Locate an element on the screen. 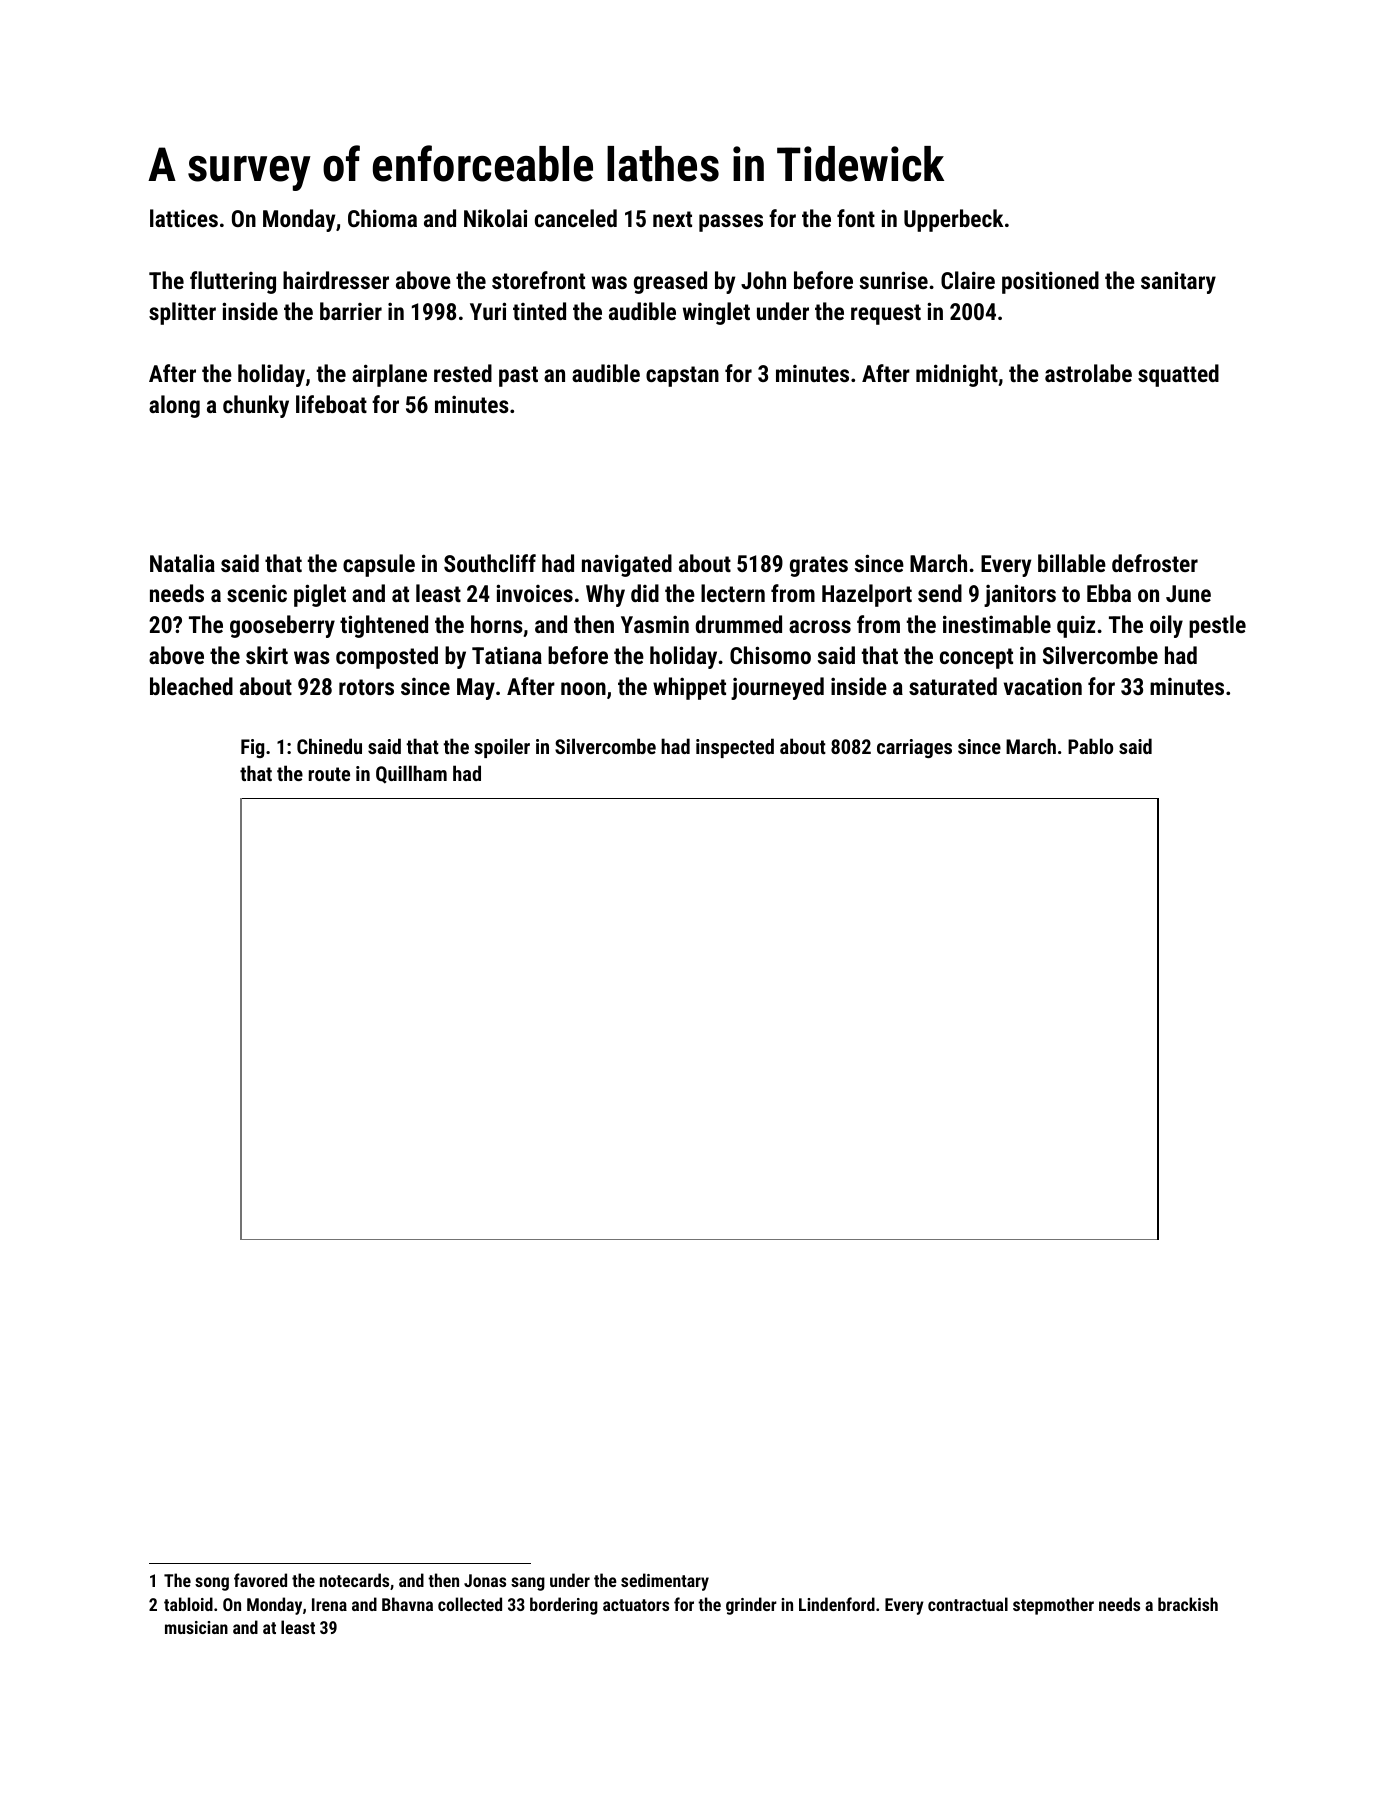 This screenshot has height=1810, width=1399. astrolabe is located at coordinates (1088, 373).
